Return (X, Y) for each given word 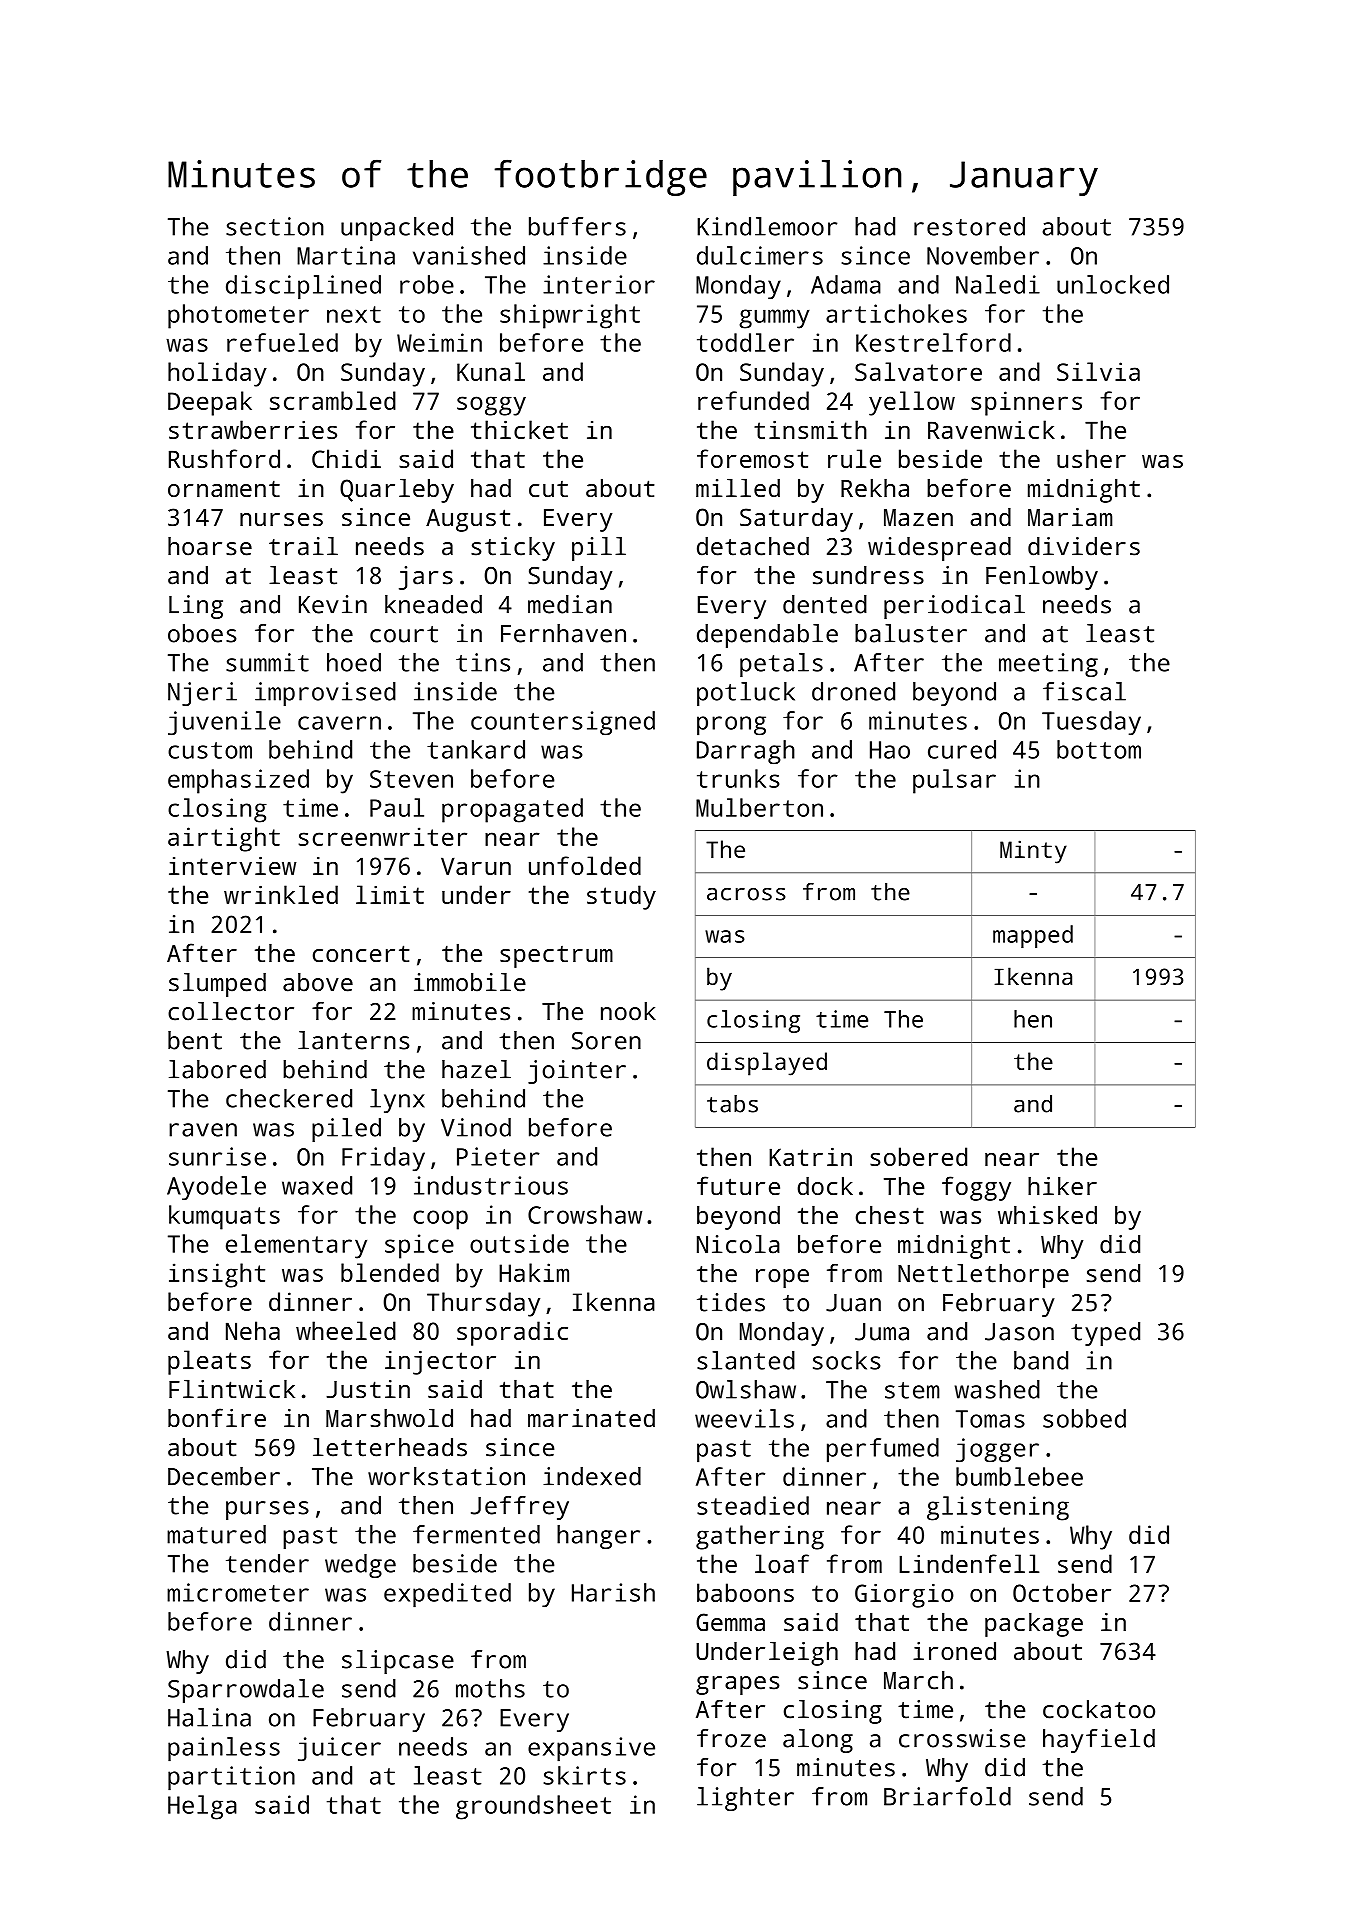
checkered (289, 1098)
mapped (1033, 936)
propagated (512, 810)
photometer (238, 316)
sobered (918, 1156)
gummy (774, 319)
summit (267, 662)
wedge (360, 1566)
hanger (598, 1537)
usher (1091, 458)
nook (628, 1011)
